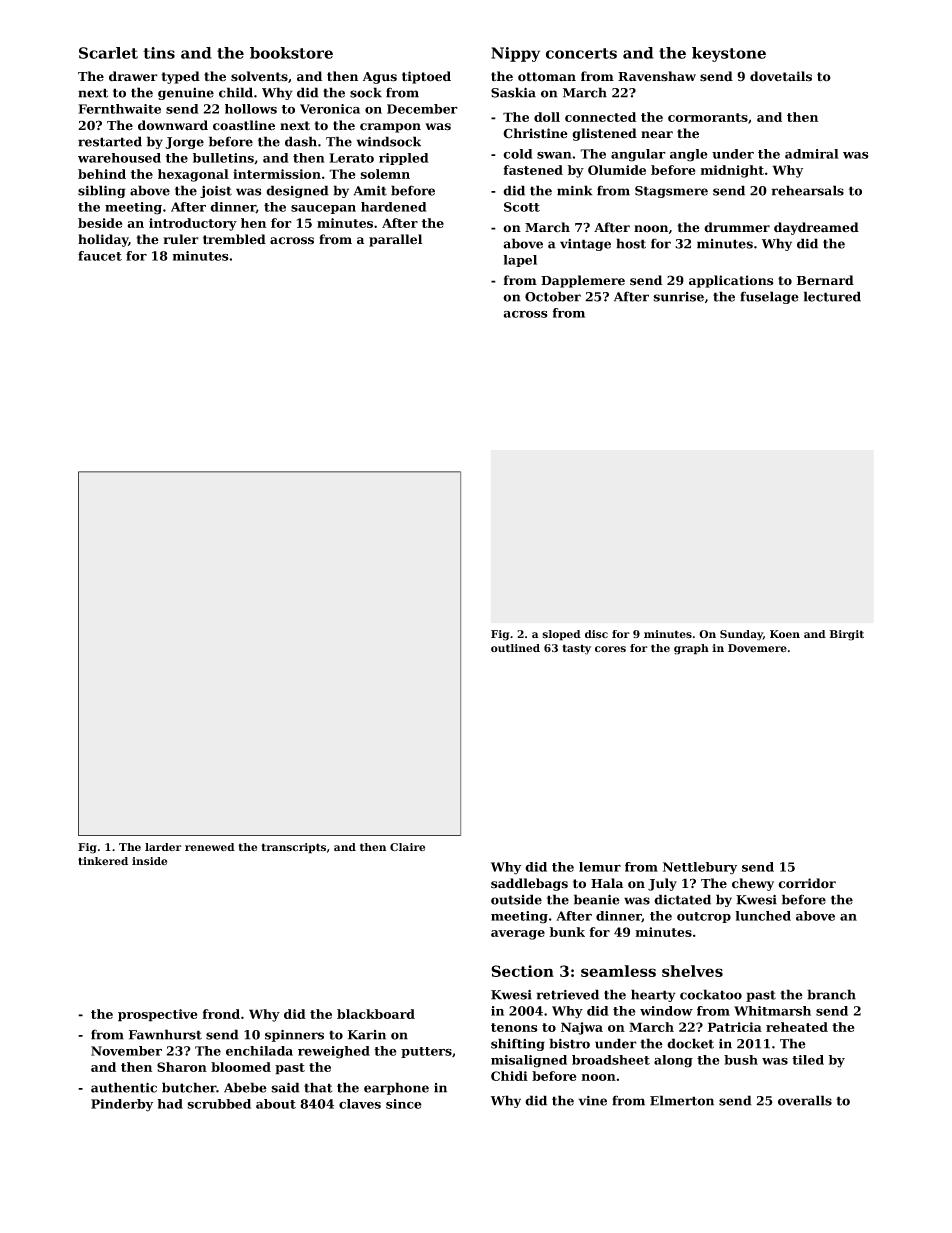 The image size is (952, 1233). Describe the element at coordinates (781, 76) in the document. I see `dovetails` at that location.
